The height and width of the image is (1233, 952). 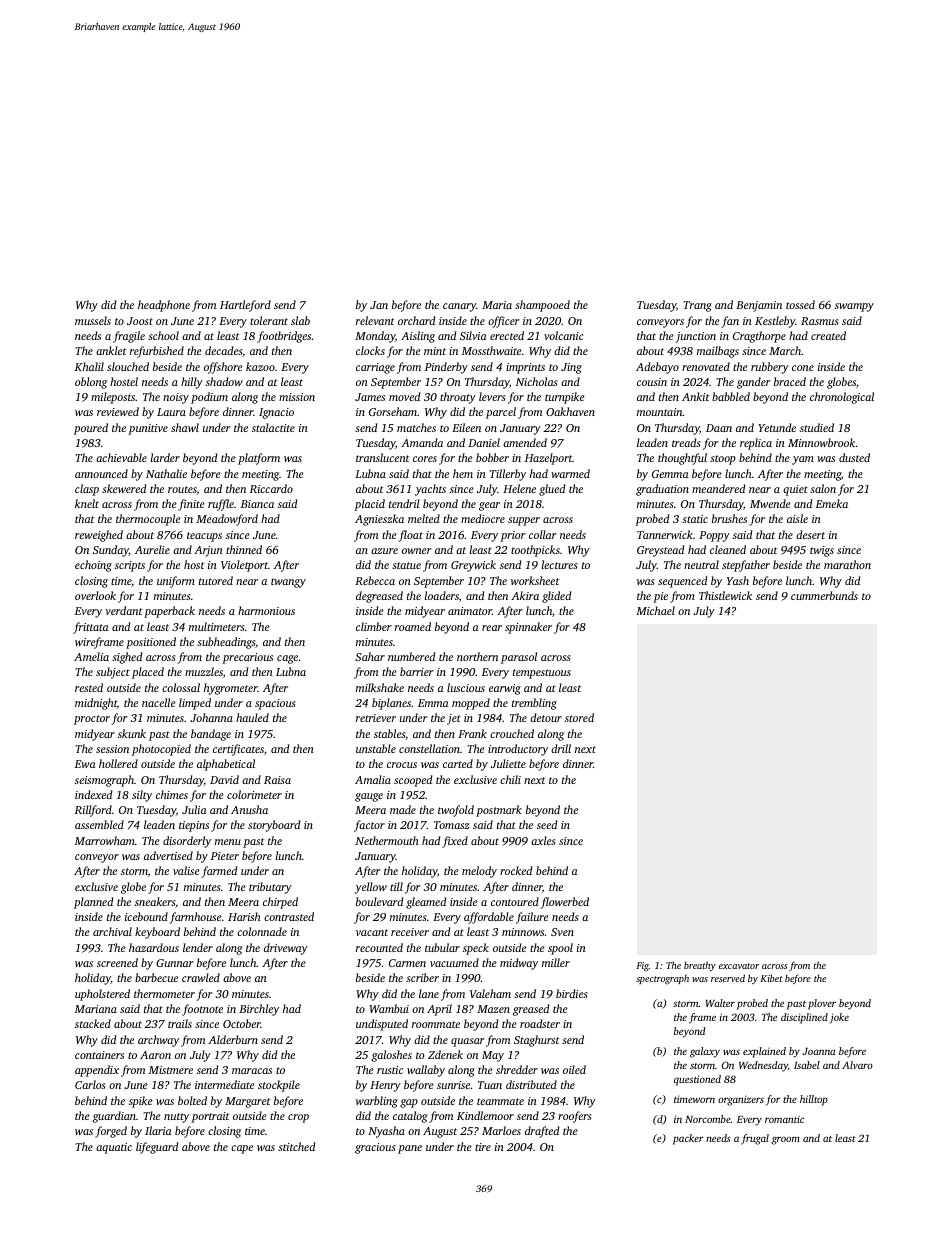 What do you see at coordinates (219, 872) in the image?
I see `farmed` at bounding box center [219, 872].
